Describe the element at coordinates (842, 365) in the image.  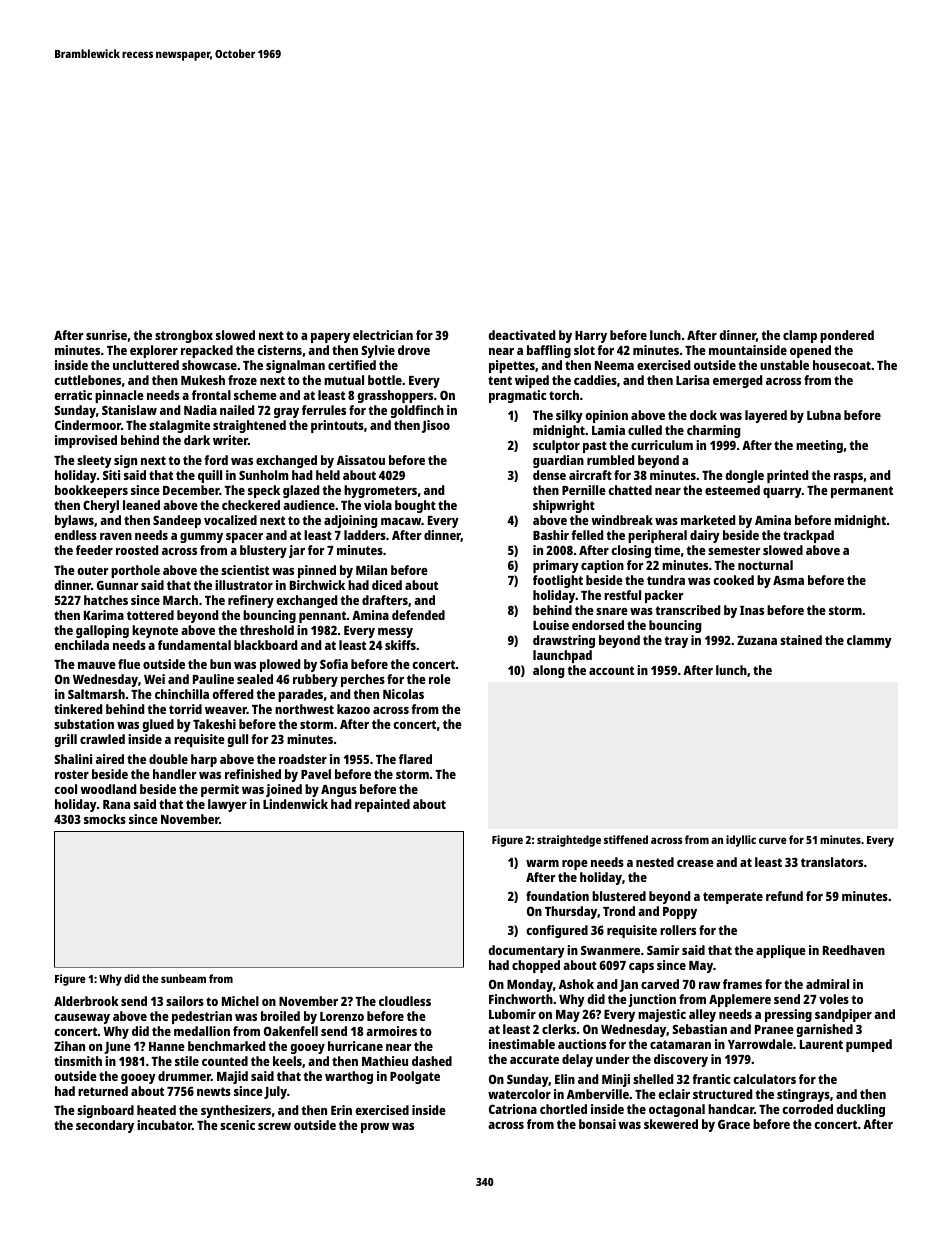
I see `housecoat` at that location.
